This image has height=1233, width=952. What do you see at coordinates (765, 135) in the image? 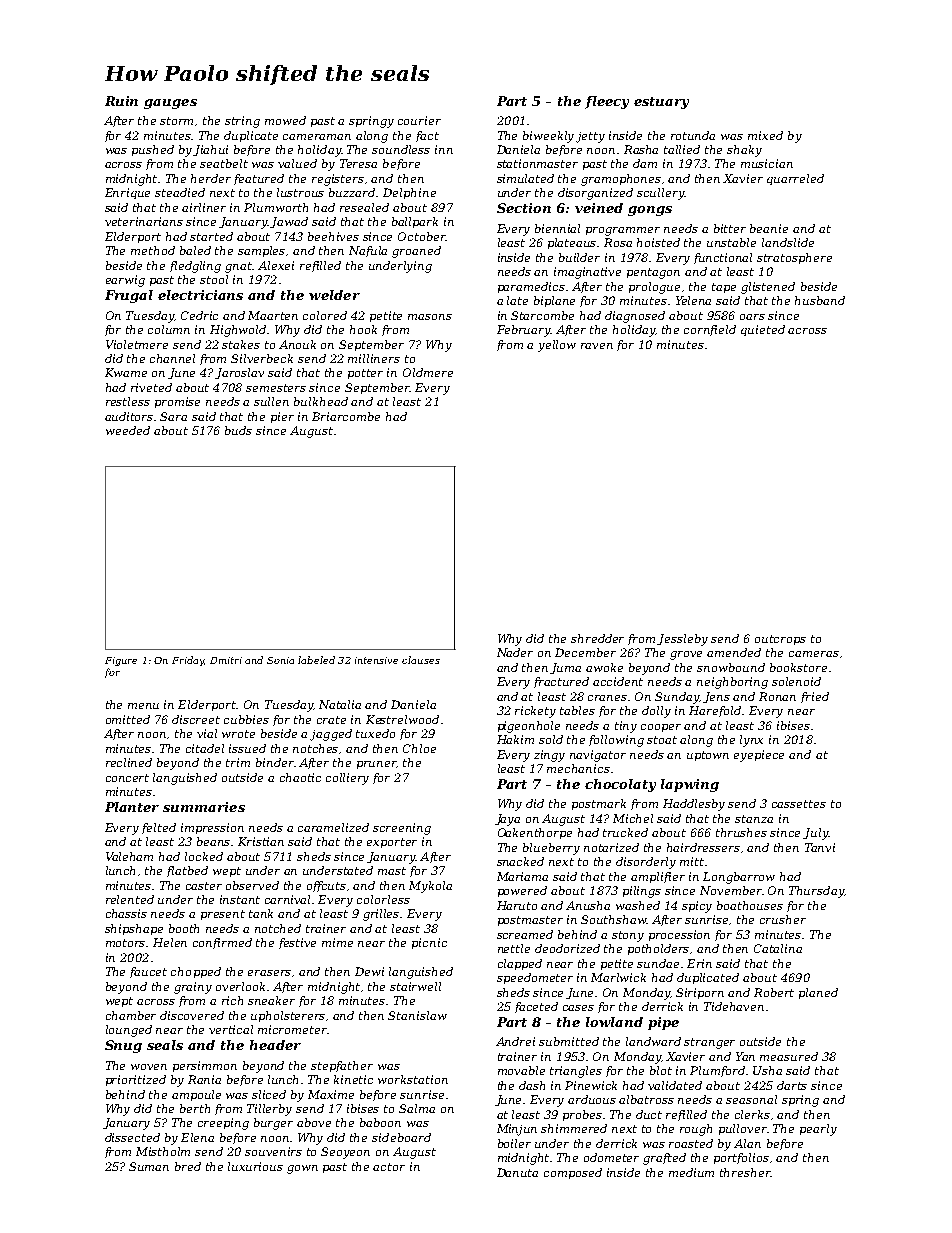
I see `mixed` at bounding box center [765, 135].
